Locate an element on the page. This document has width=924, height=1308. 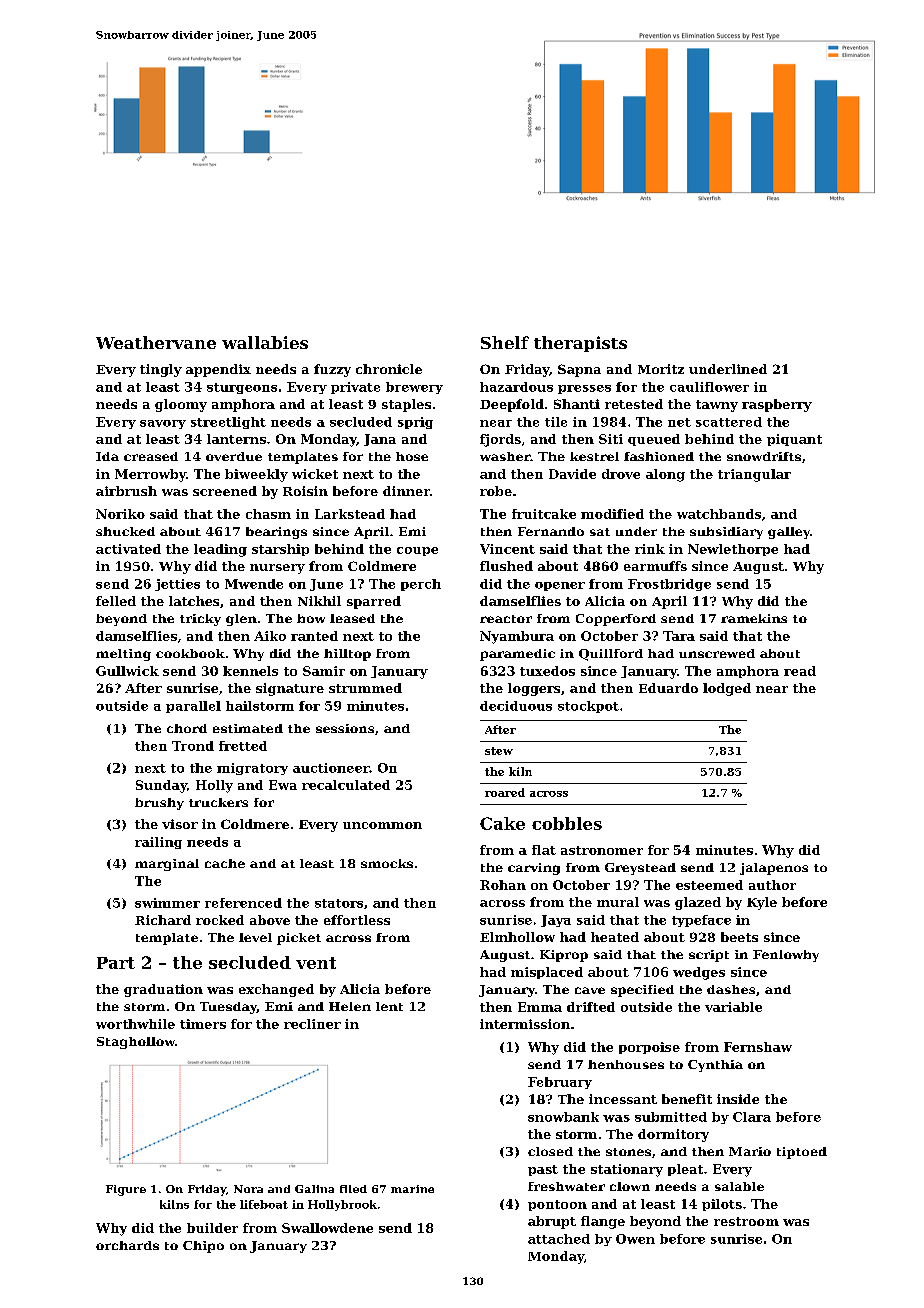
Fernshaw is located at coordinates (758, 1047).
